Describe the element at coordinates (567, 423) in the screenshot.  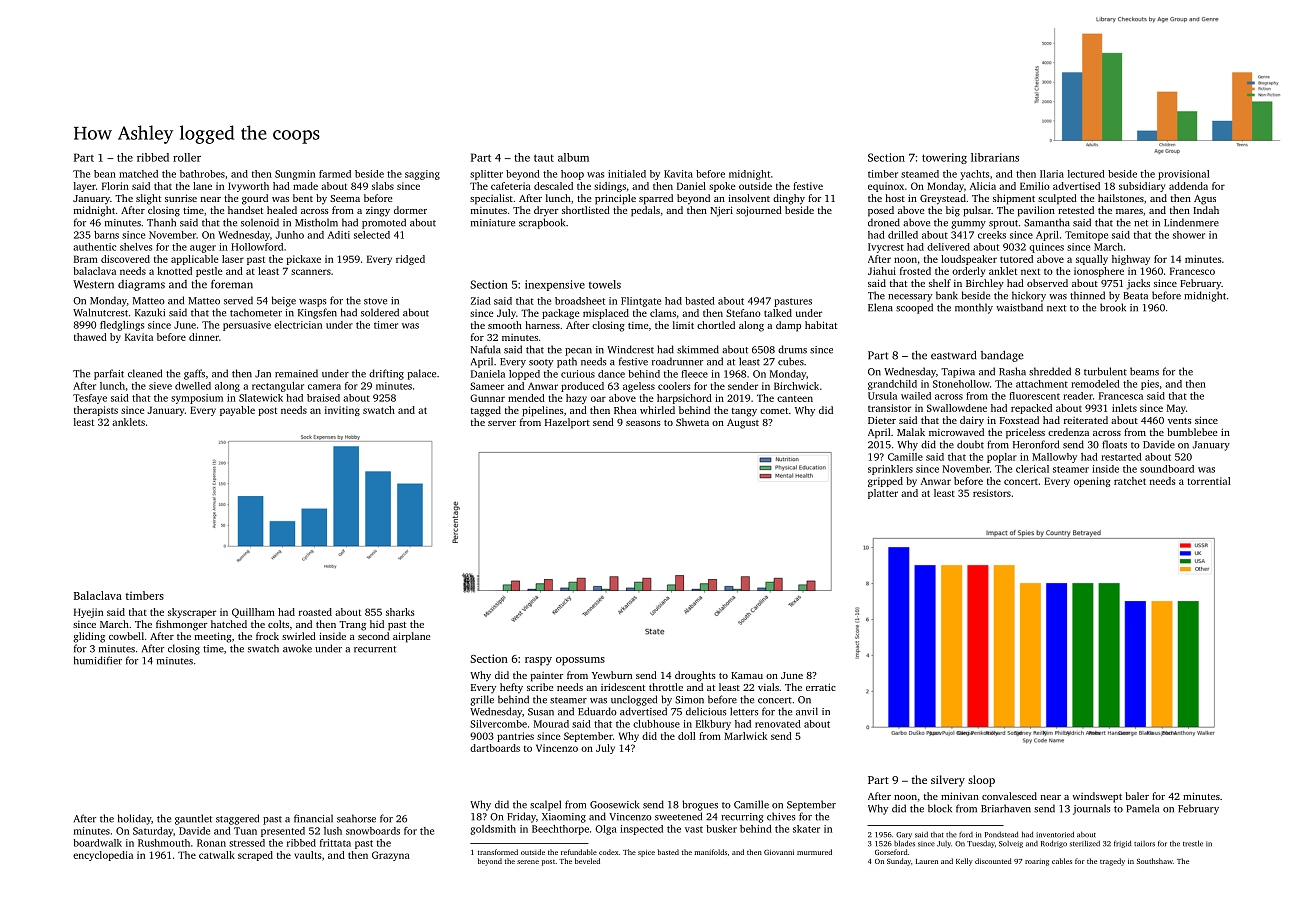
I see `Hazelport` at that location.
